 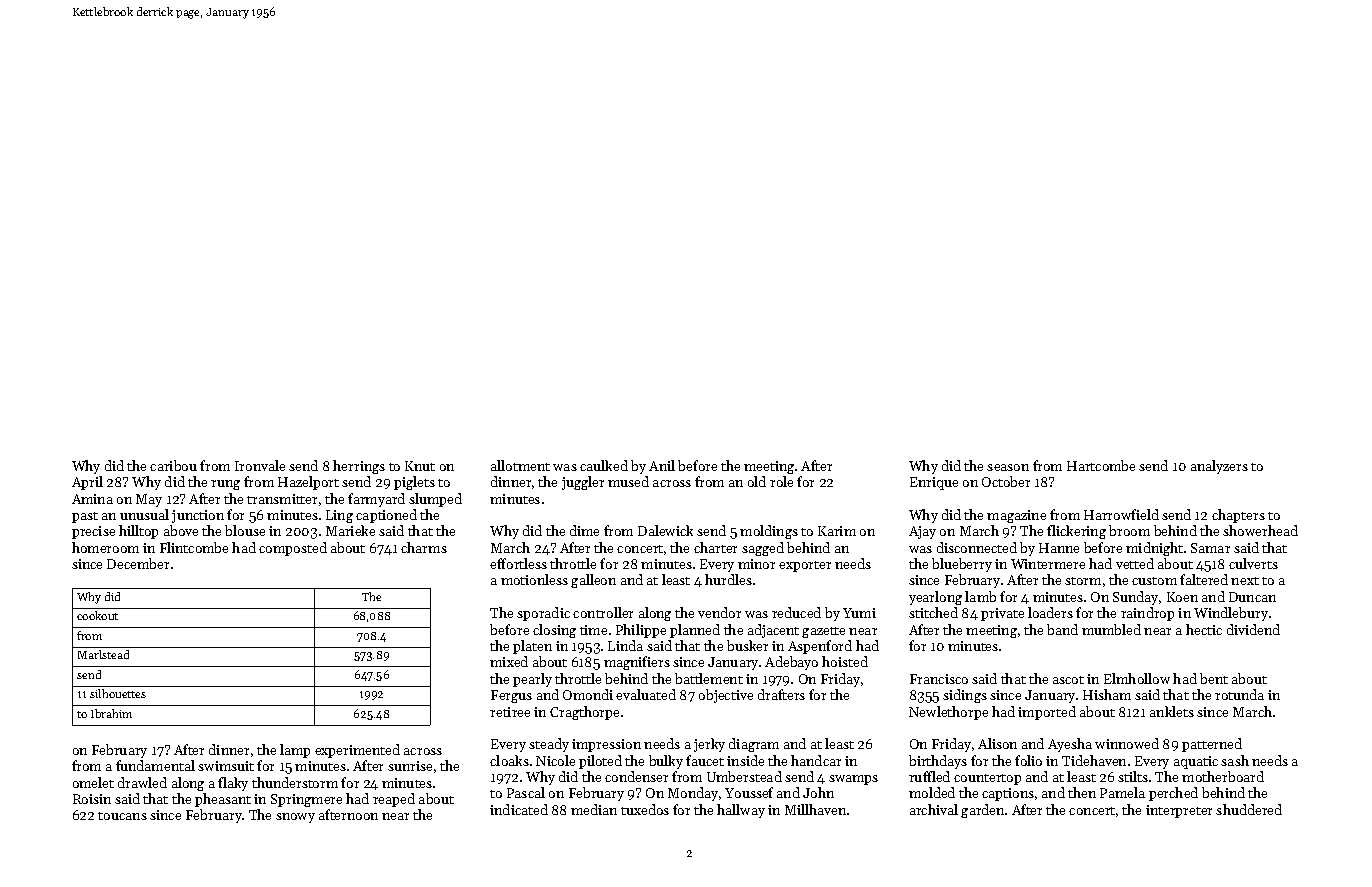 I want to click on magazine, so click(x=1016, y=516).
